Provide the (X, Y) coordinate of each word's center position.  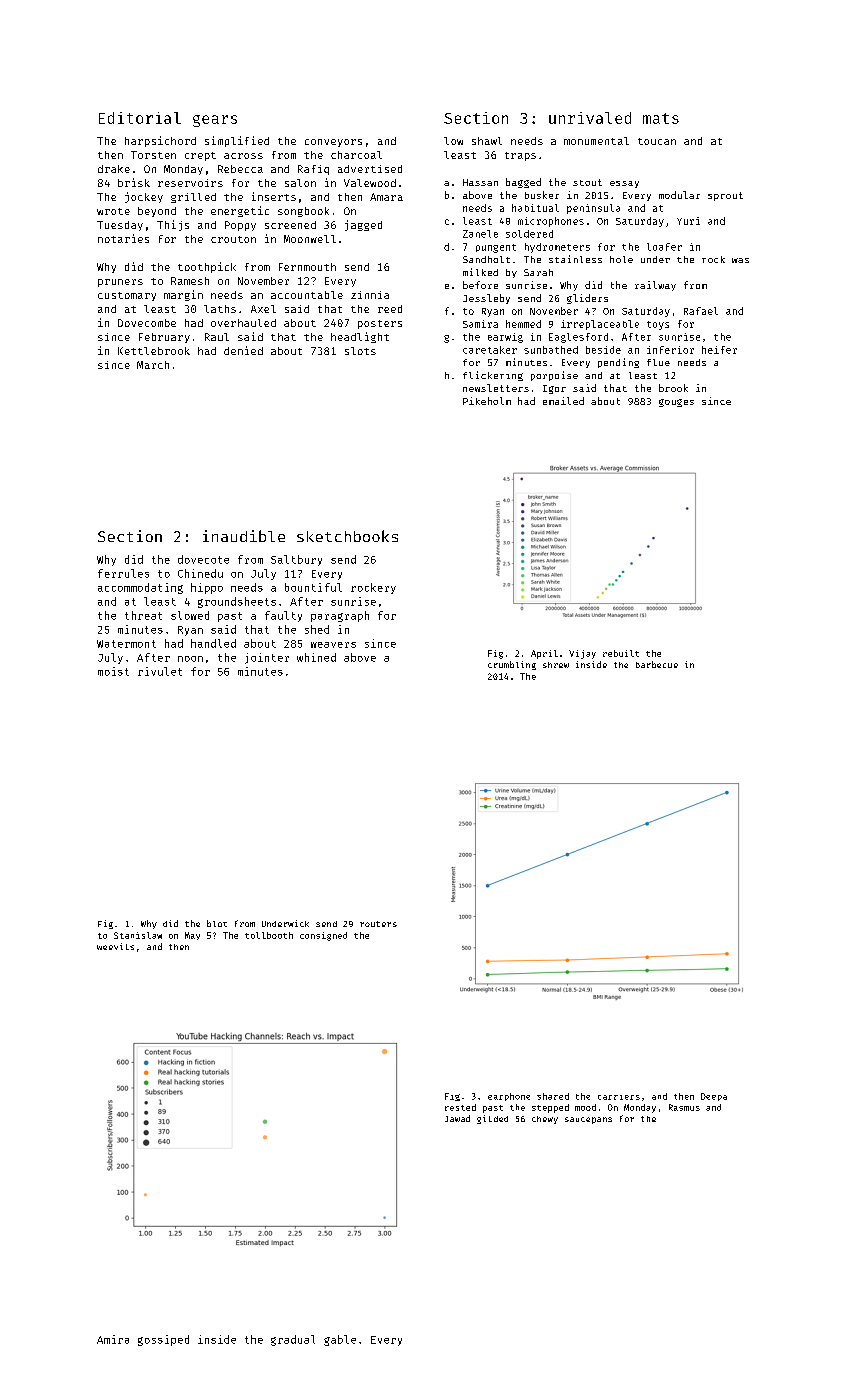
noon (190, 659)
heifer (719, 350)
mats (661, 118)
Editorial (140, 118)
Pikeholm (487, 401)
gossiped (163, 1340)
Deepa (714, 1097)
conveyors (333, 143)
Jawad (457, 1118)
